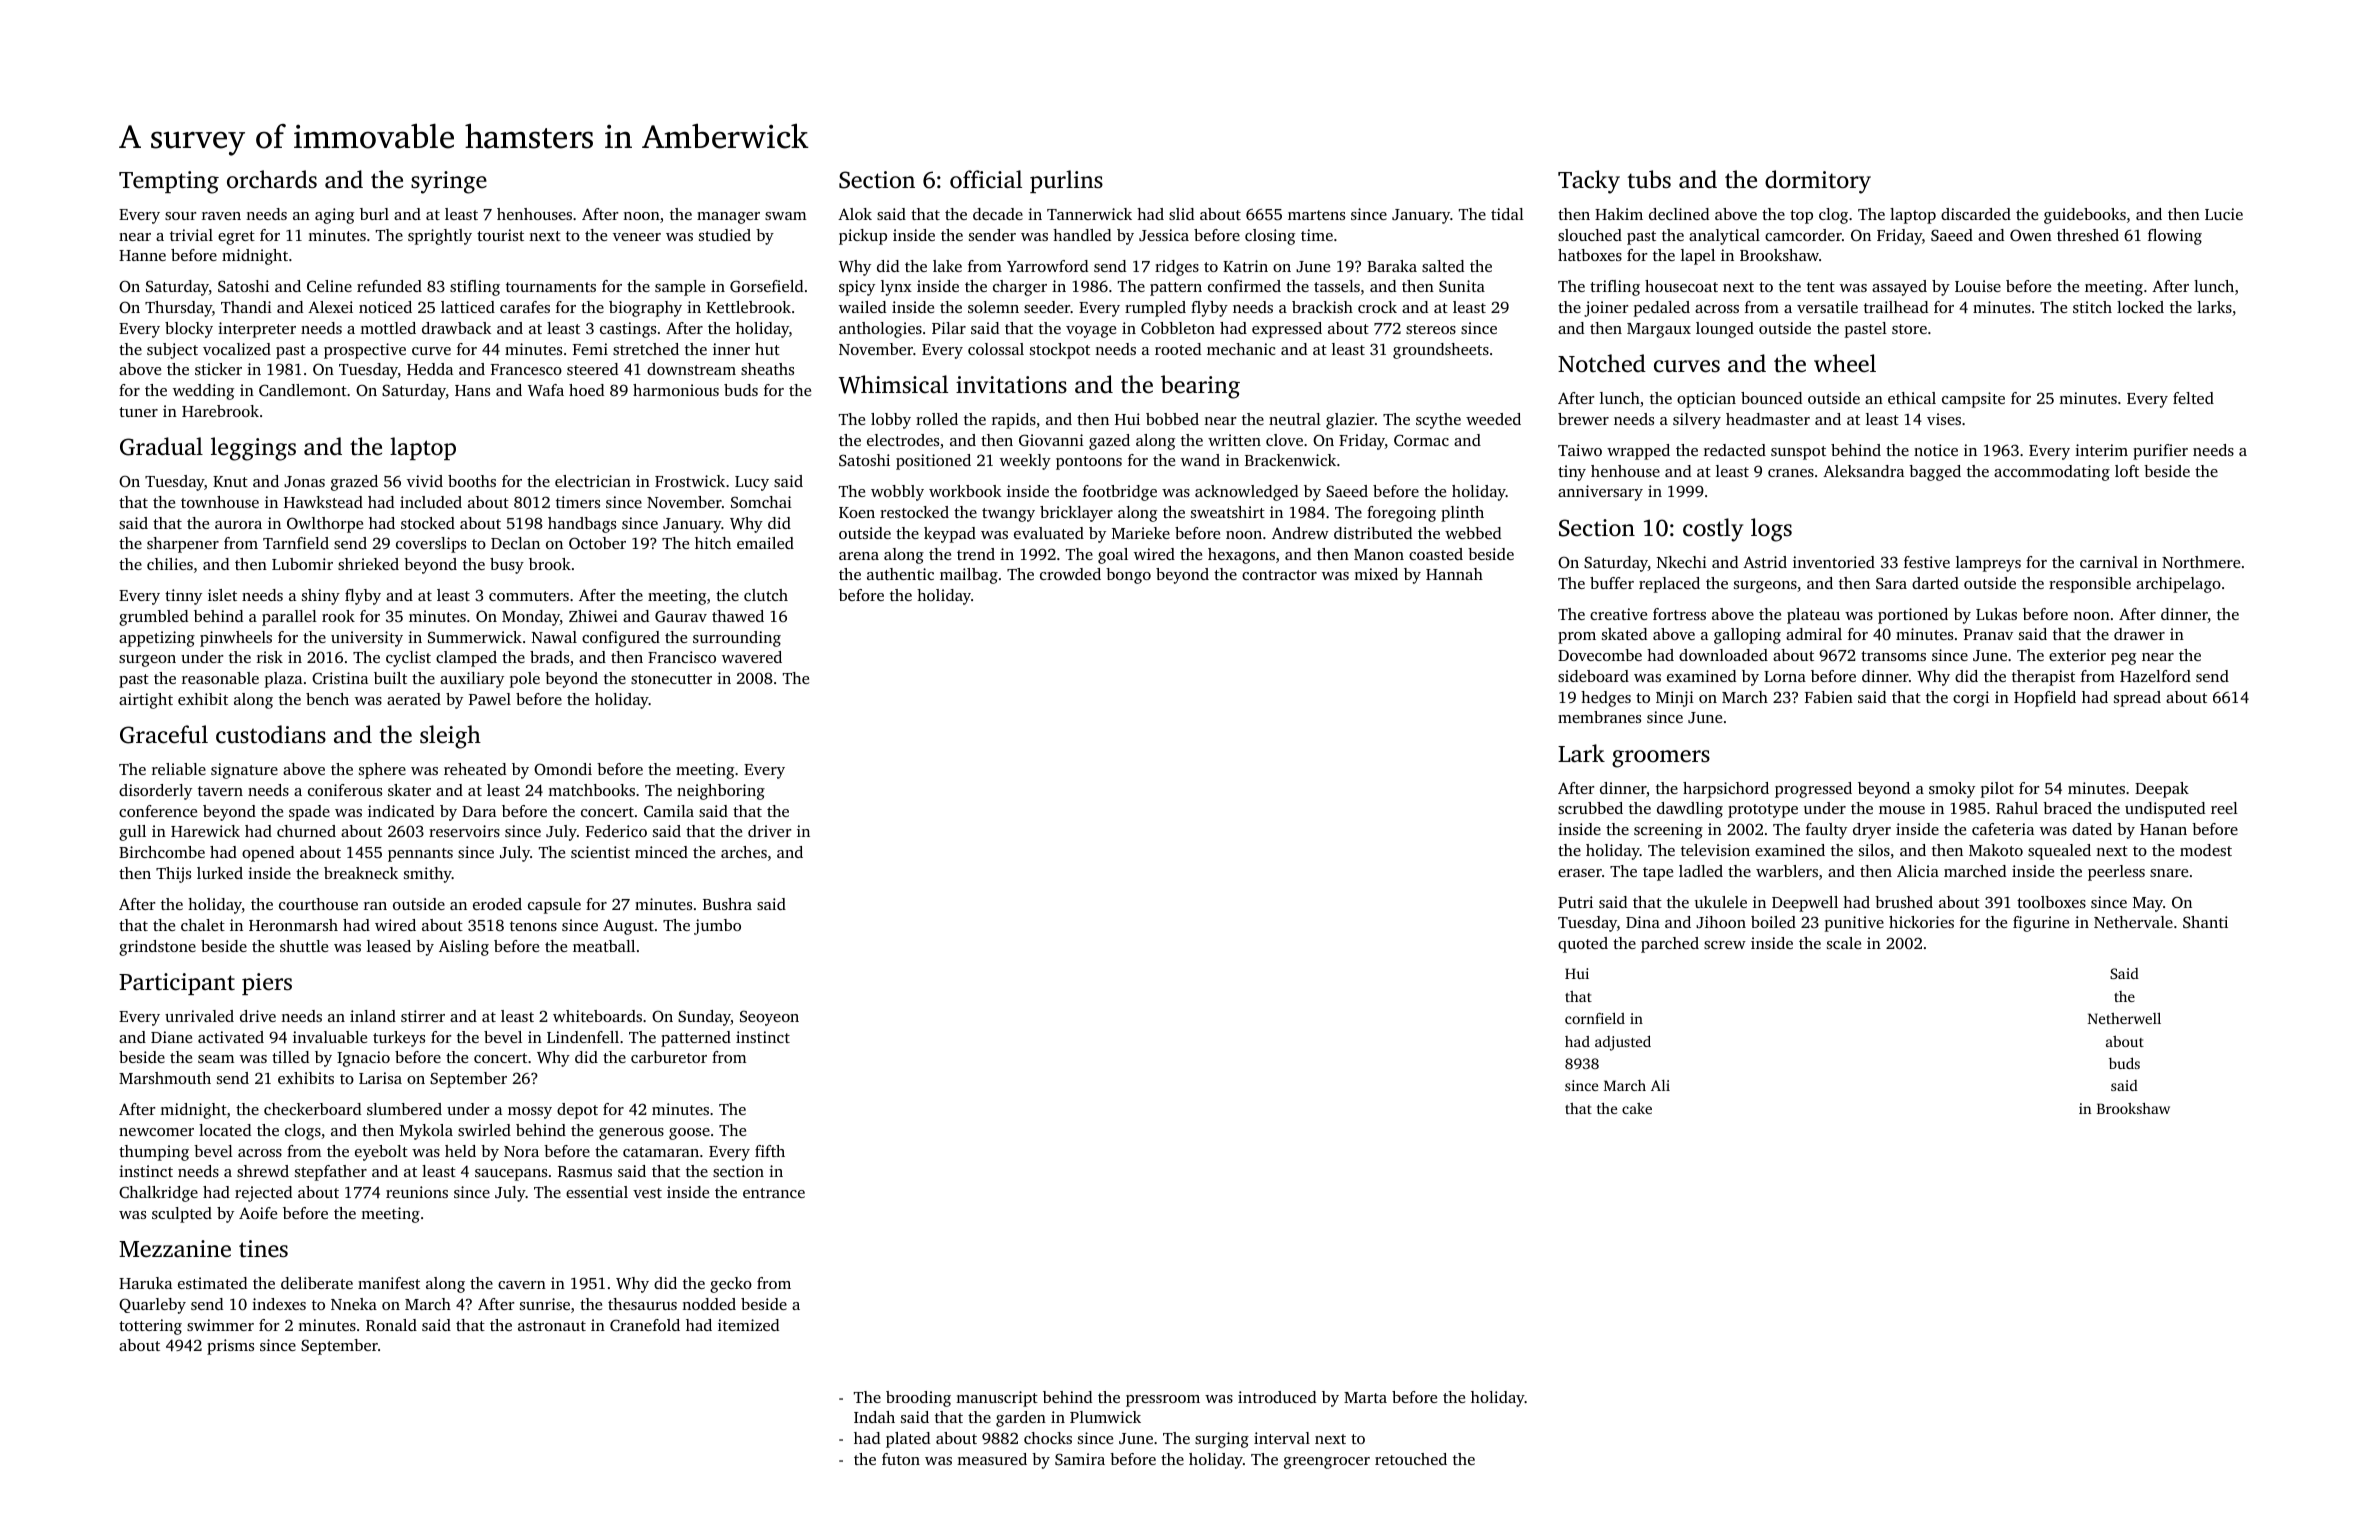 This image has height=1534, width=2371. I want to click on leased, so click(389, 946).
